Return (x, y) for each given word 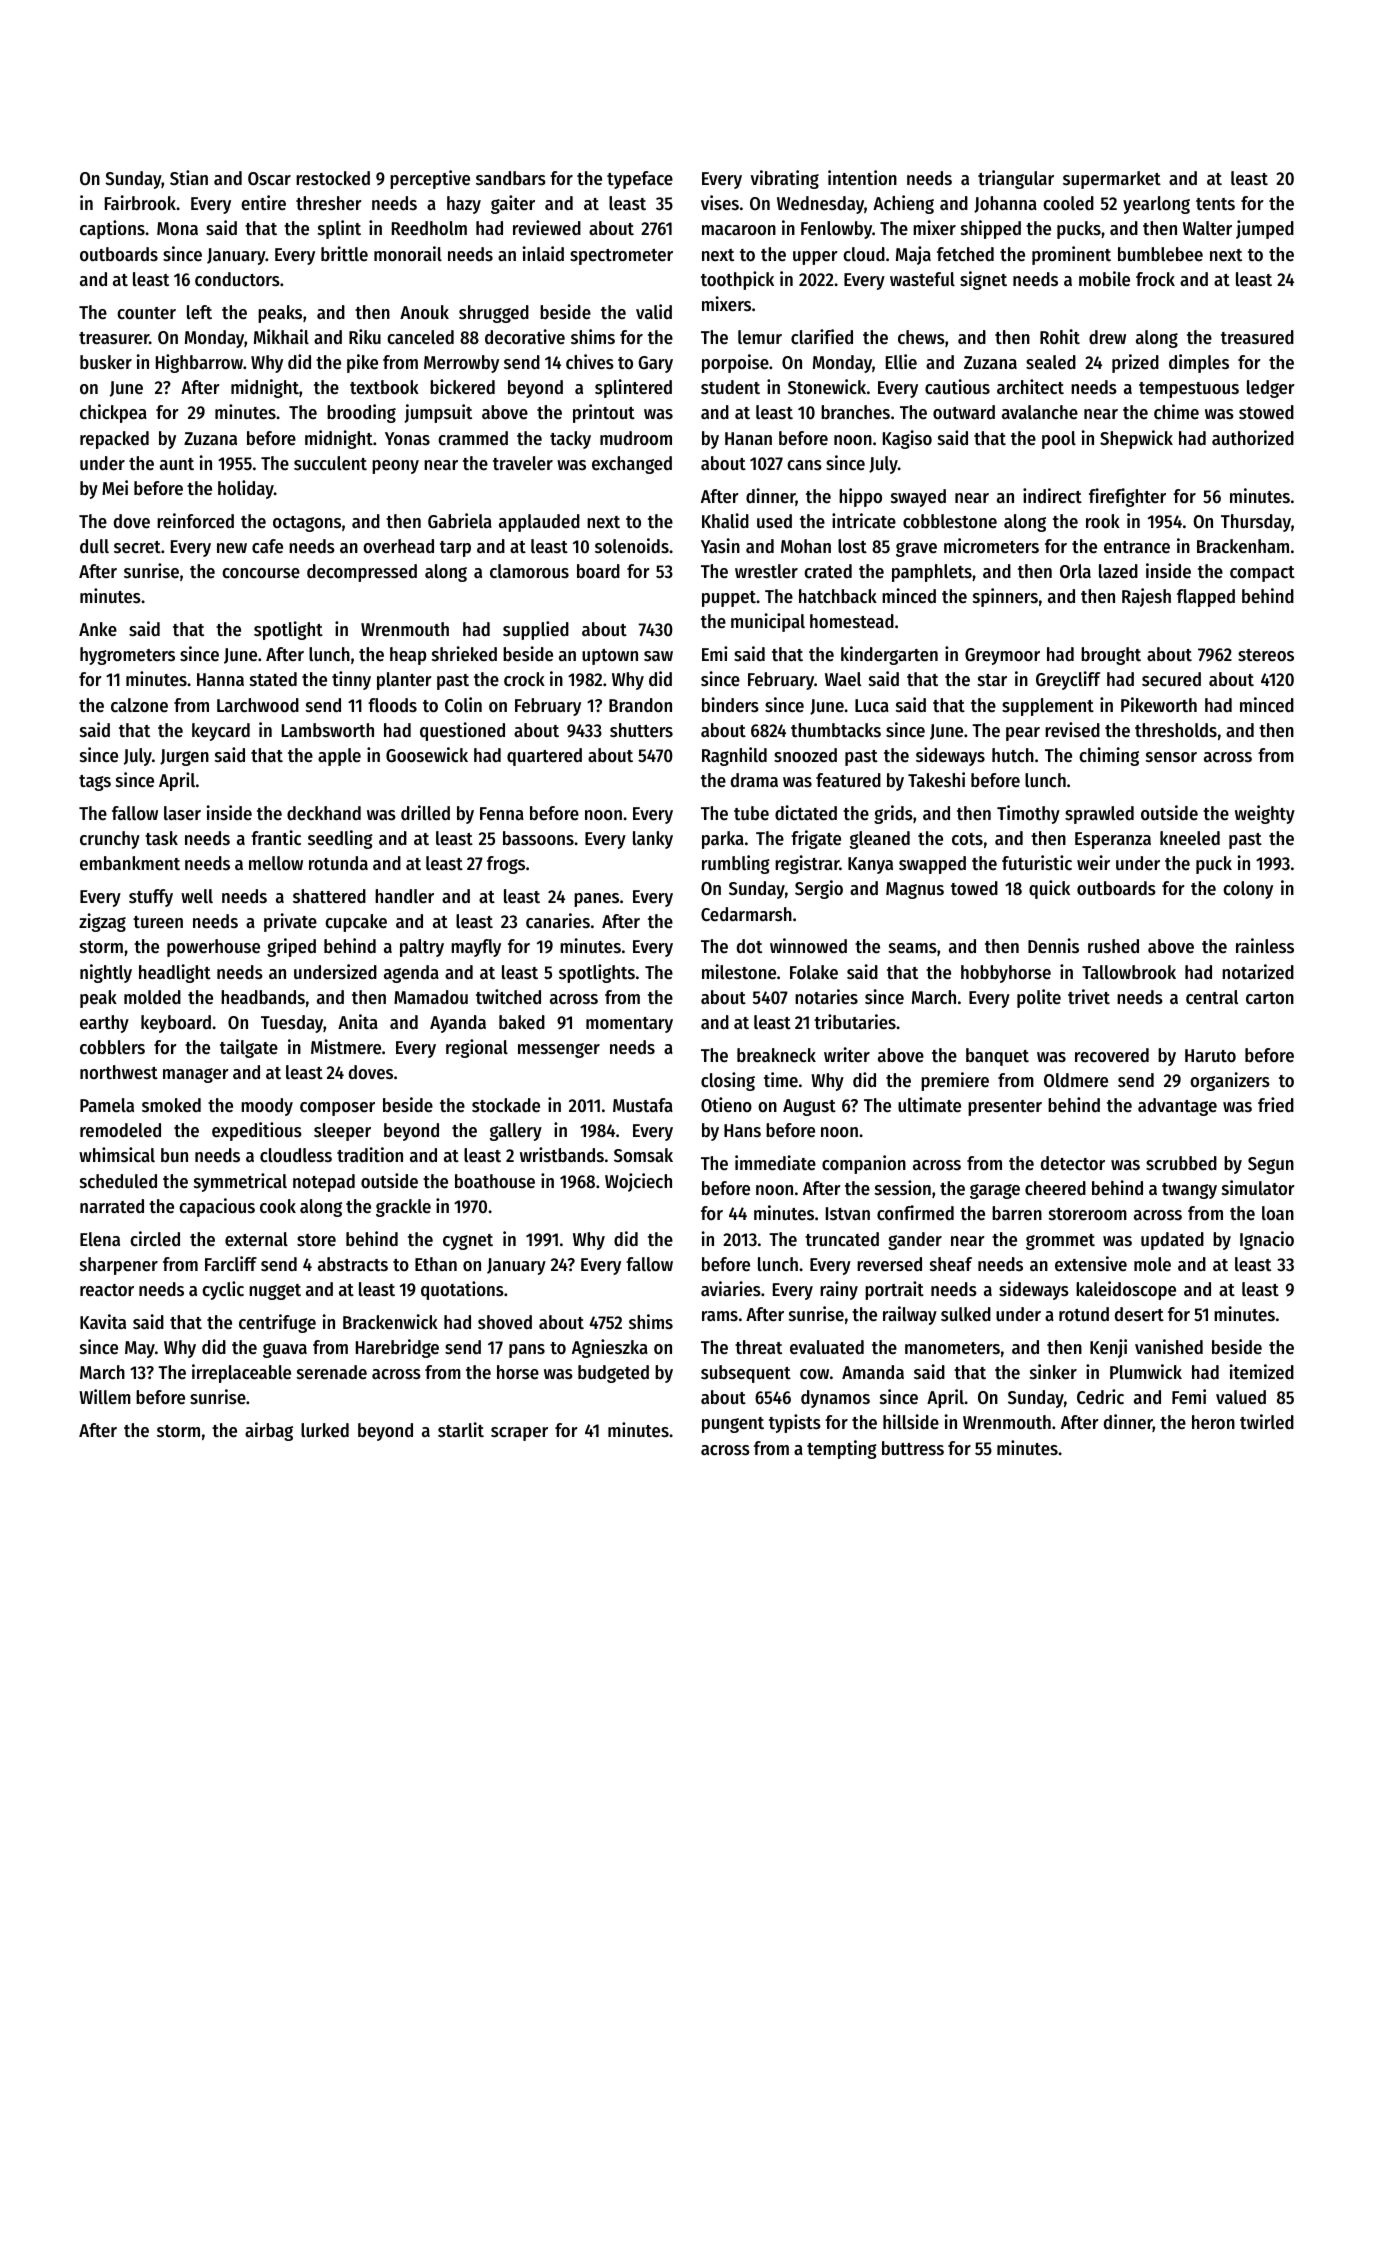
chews (921, 337)
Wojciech (638, 1182)
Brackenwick (390, 1322)
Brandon (640, 705)
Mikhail (281, 336)
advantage (1177, 1107)
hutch (1013, 755)
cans (804, 465)
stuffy (151, 898)
